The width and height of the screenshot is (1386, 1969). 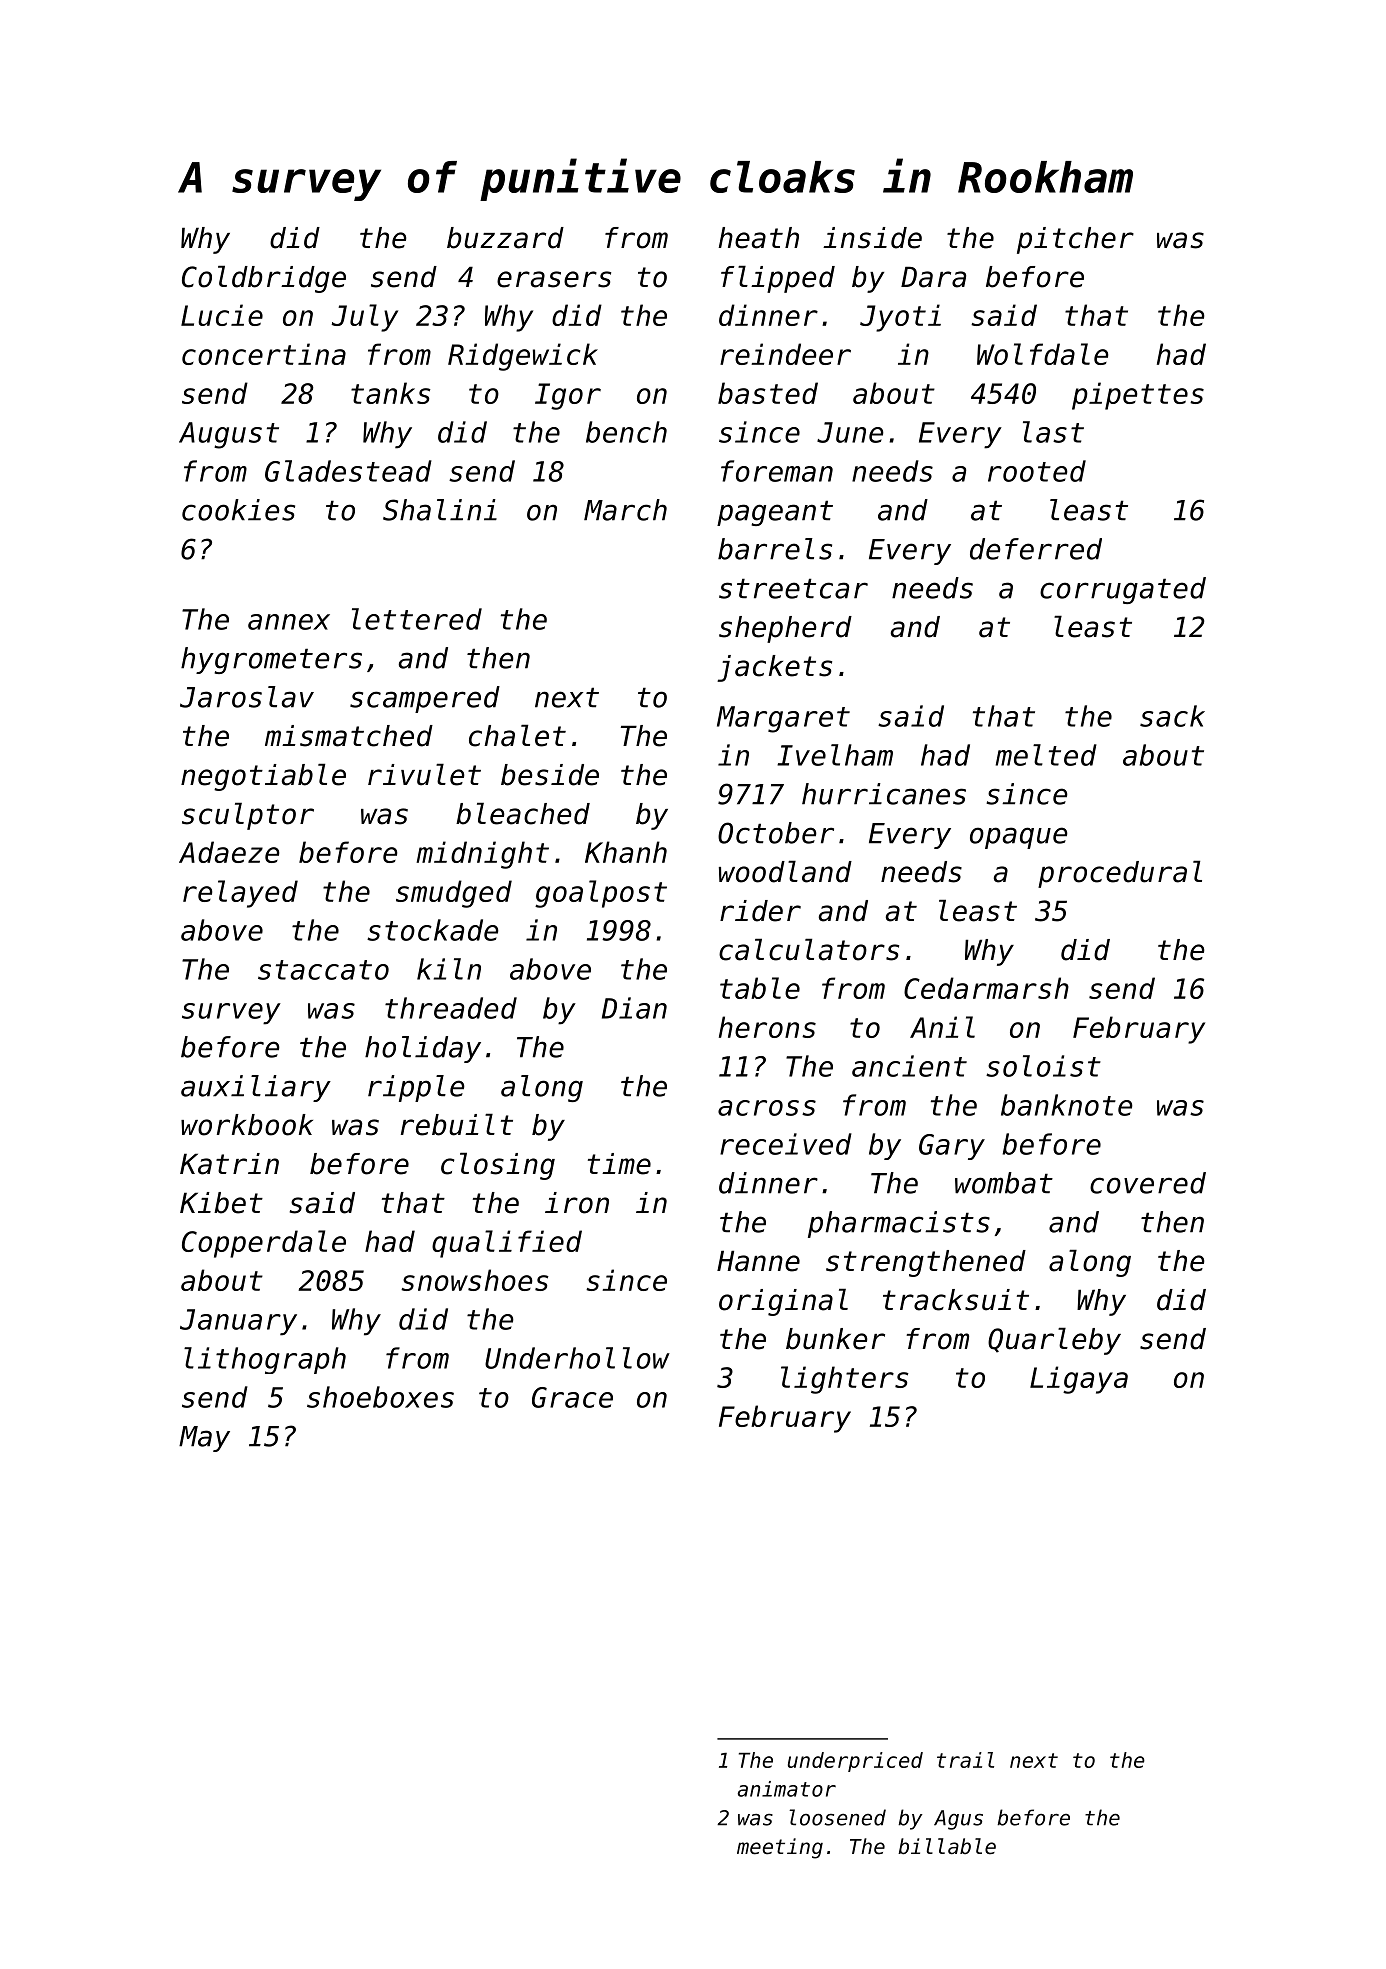 I want to click on Ligaya, so click(x=1079, y=1380).
